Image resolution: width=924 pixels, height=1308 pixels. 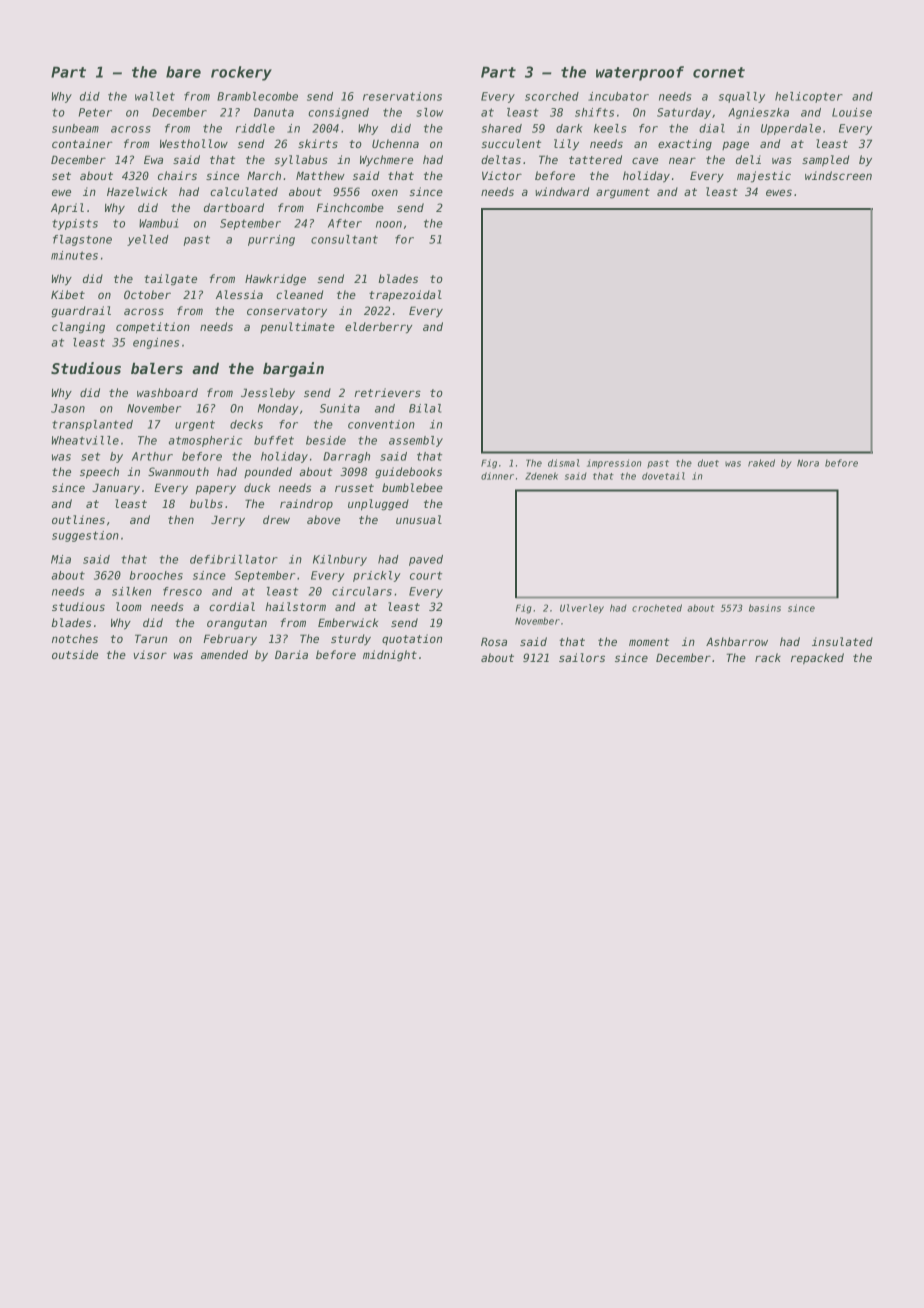 I want to click on slow, so click(x=429, y=112).
